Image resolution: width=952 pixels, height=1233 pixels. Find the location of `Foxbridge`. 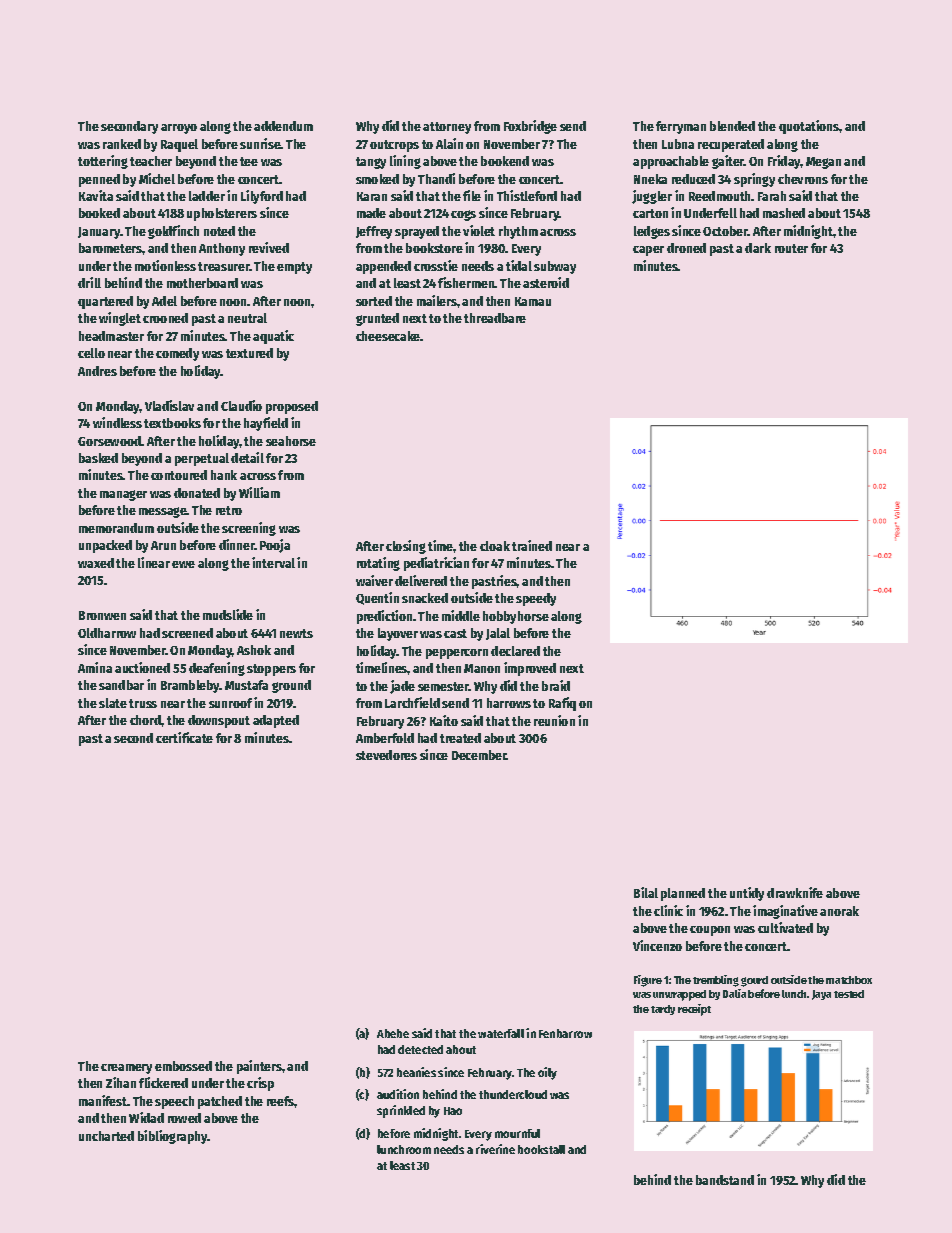

Foxbridge is located at coordinates (530, 127).
